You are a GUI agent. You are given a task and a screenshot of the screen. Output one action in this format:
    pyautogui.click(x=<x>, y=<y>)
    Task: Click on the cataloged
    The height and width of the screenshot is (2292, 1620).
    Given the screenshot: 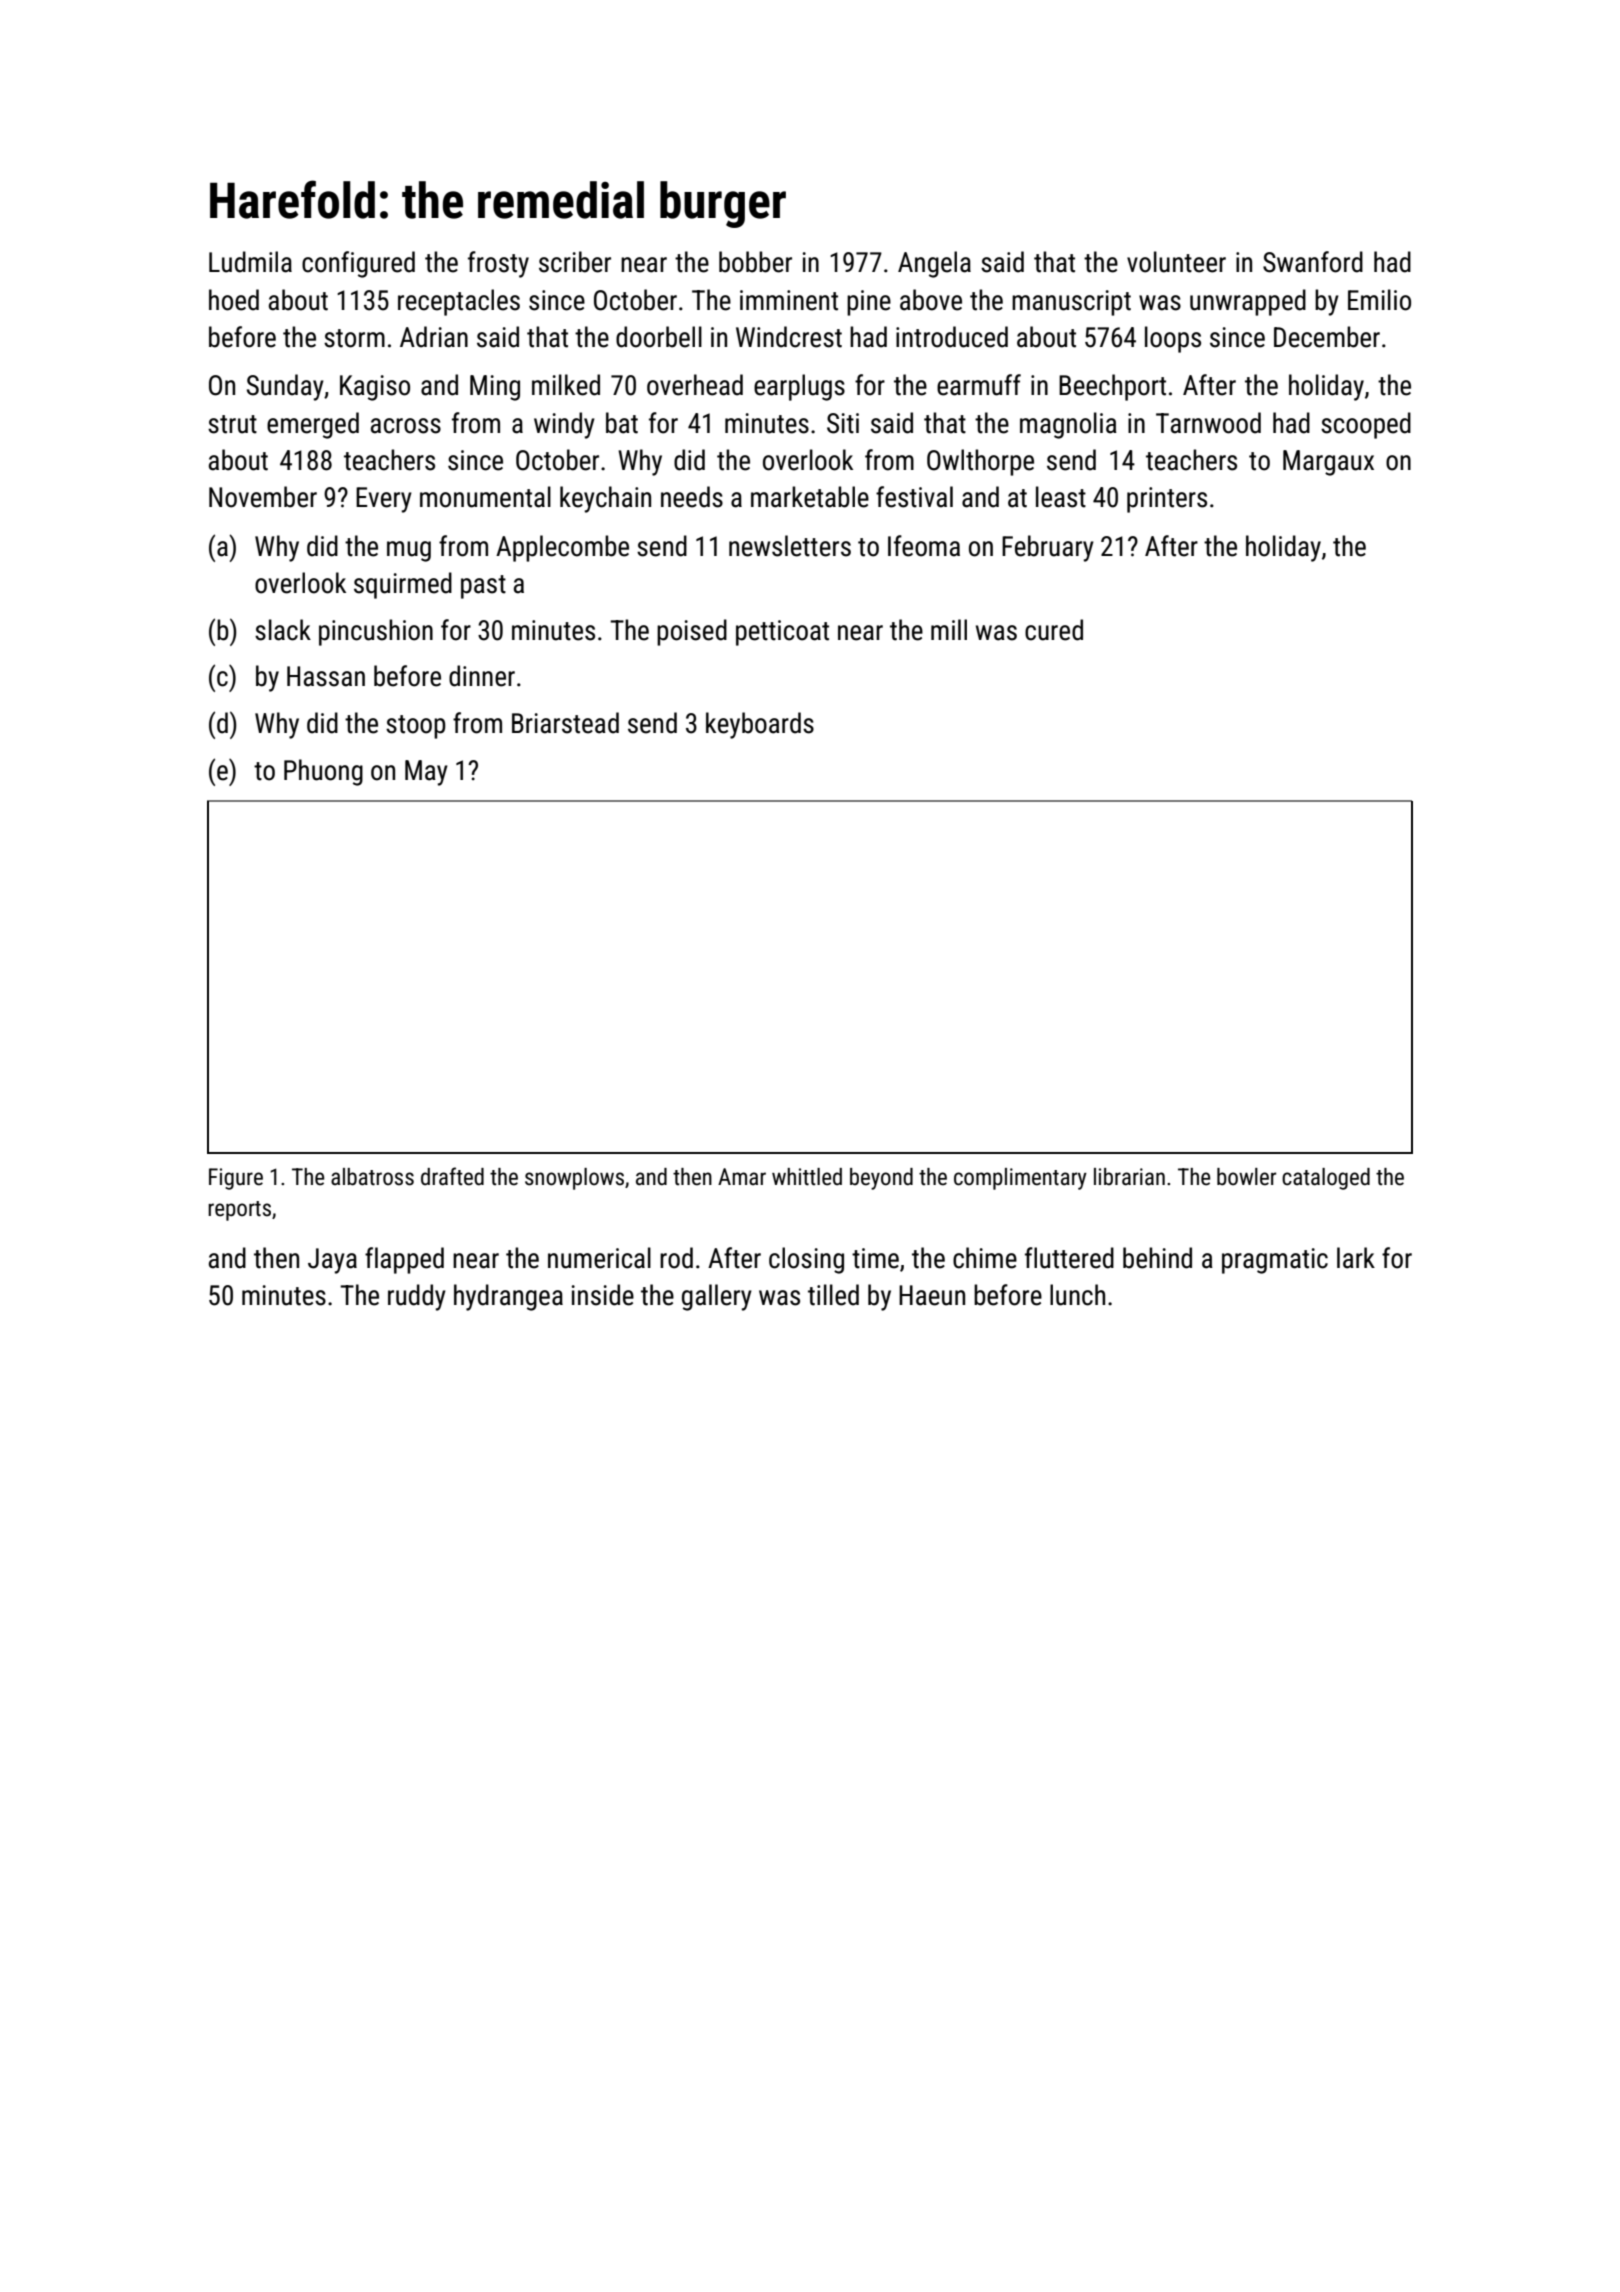 What is the action you would take?
    pyautogui.click(x=1326, y=1179)
